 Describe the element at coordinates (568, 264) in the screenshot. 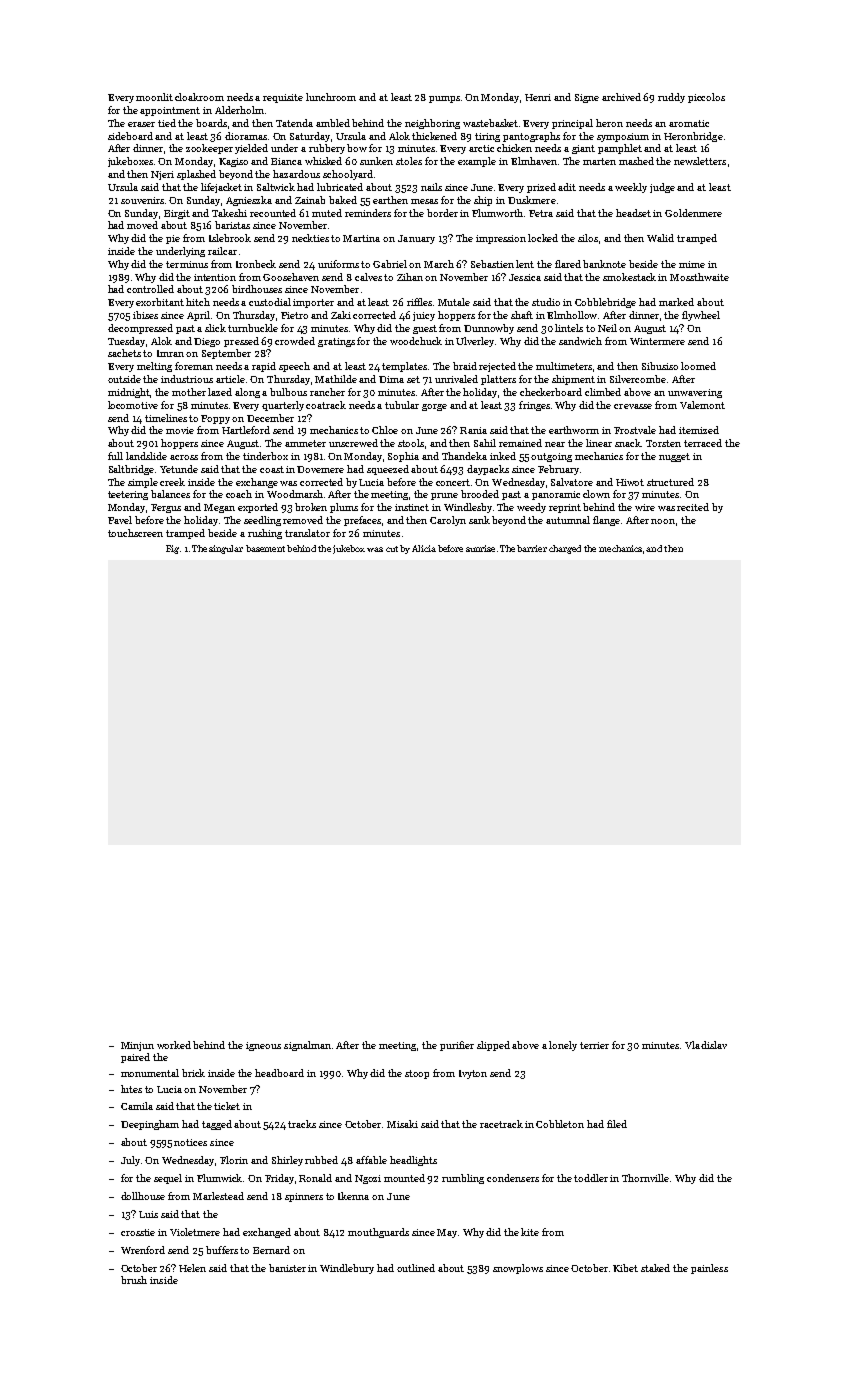

I see `flared` at that location.
